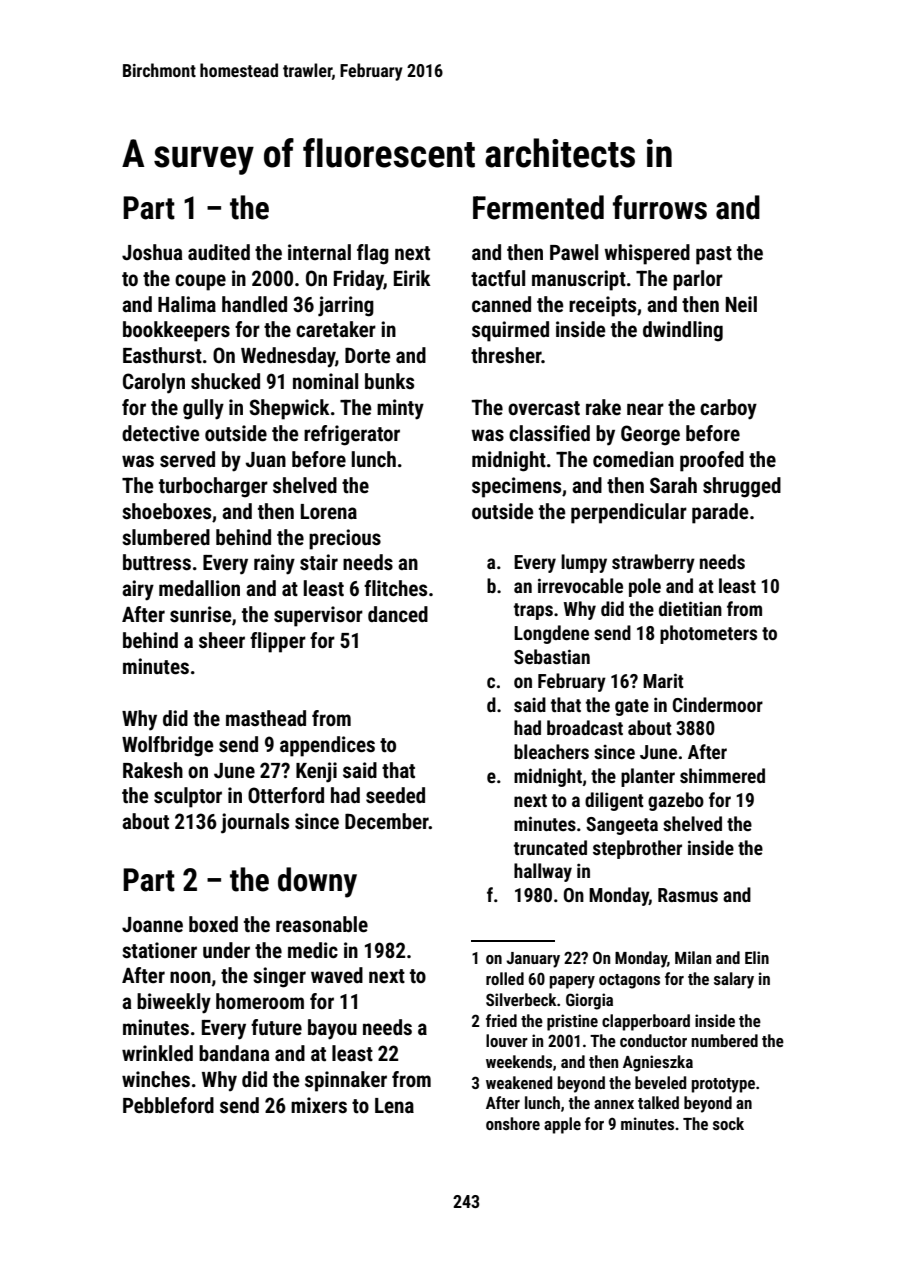 This image has height=1285, width=906. Describe the element at coordinates (660, 207) in the image. I see `furrows` at that location.
